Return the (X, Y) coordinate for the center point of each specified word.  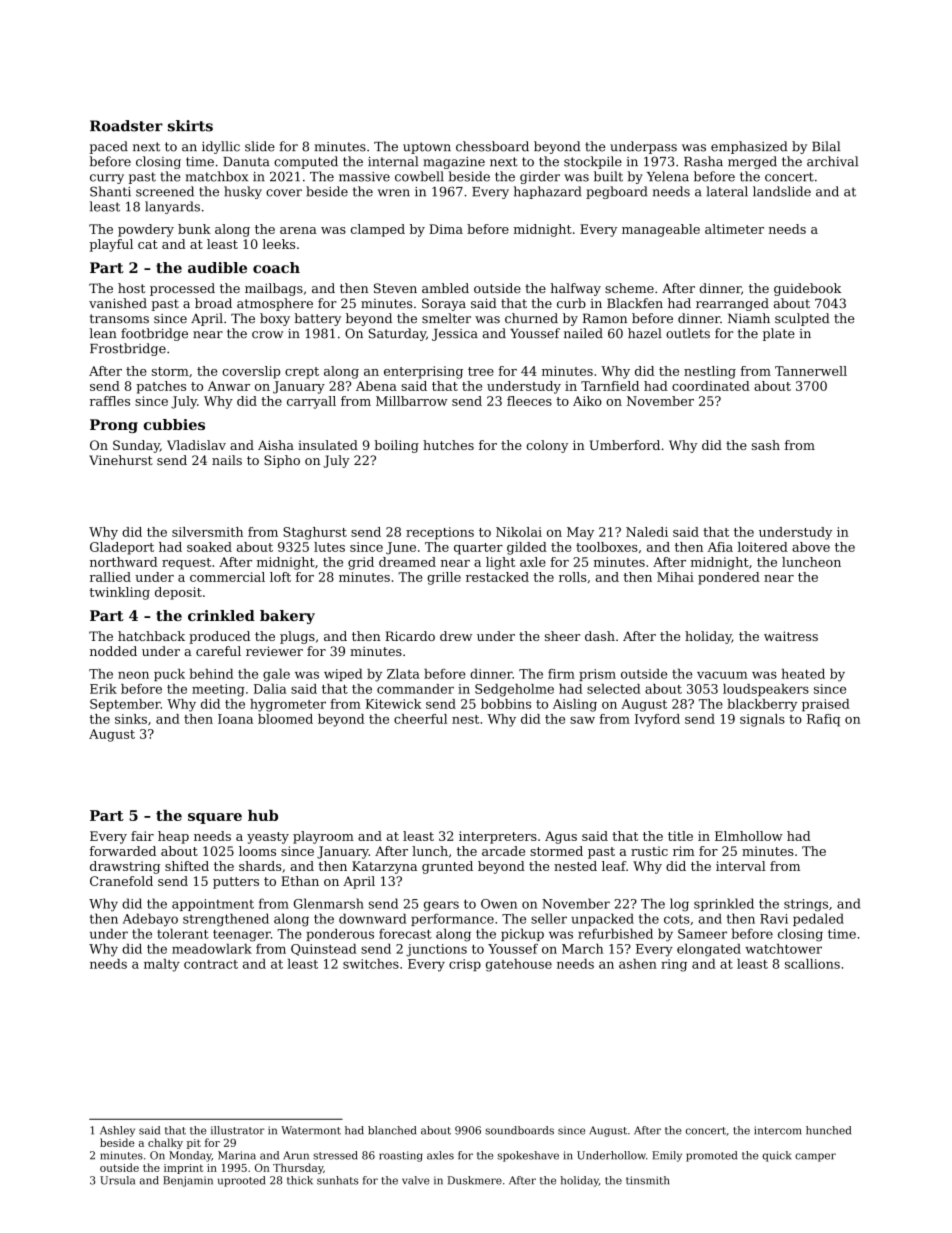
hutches (448, 445)
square (215, 818)
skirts (190, 126)
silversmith (207, 532)
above (811, 547)
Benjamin (188, 1181)
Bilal (826, 146)
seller (549, 918)
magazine (454, 163)
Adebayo (150, 920)
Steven (395, 288)
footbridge (154, 334)
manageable (661, 230)
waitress (791, 636)
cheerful (420, 719)
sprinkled (724, 904)
